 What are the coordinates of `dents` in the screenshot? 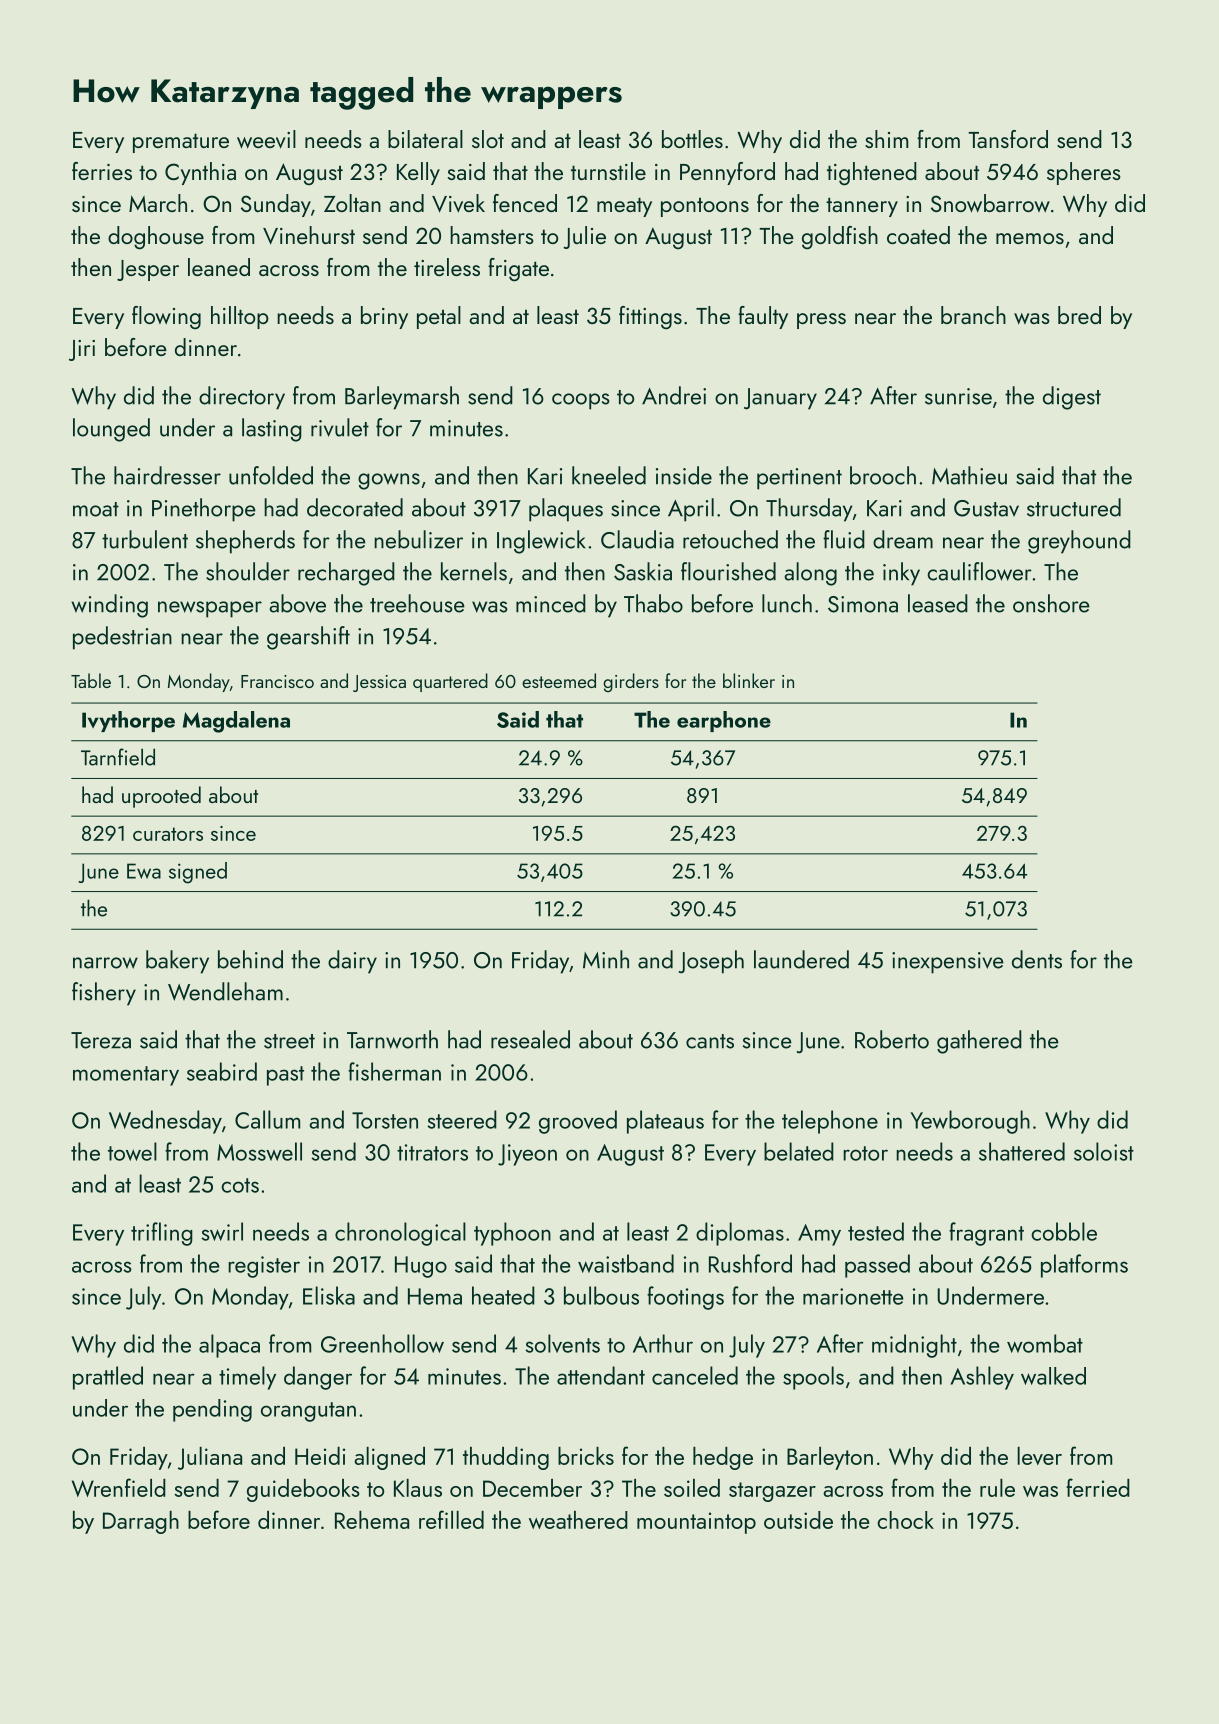 It's located at (1037, 959).
